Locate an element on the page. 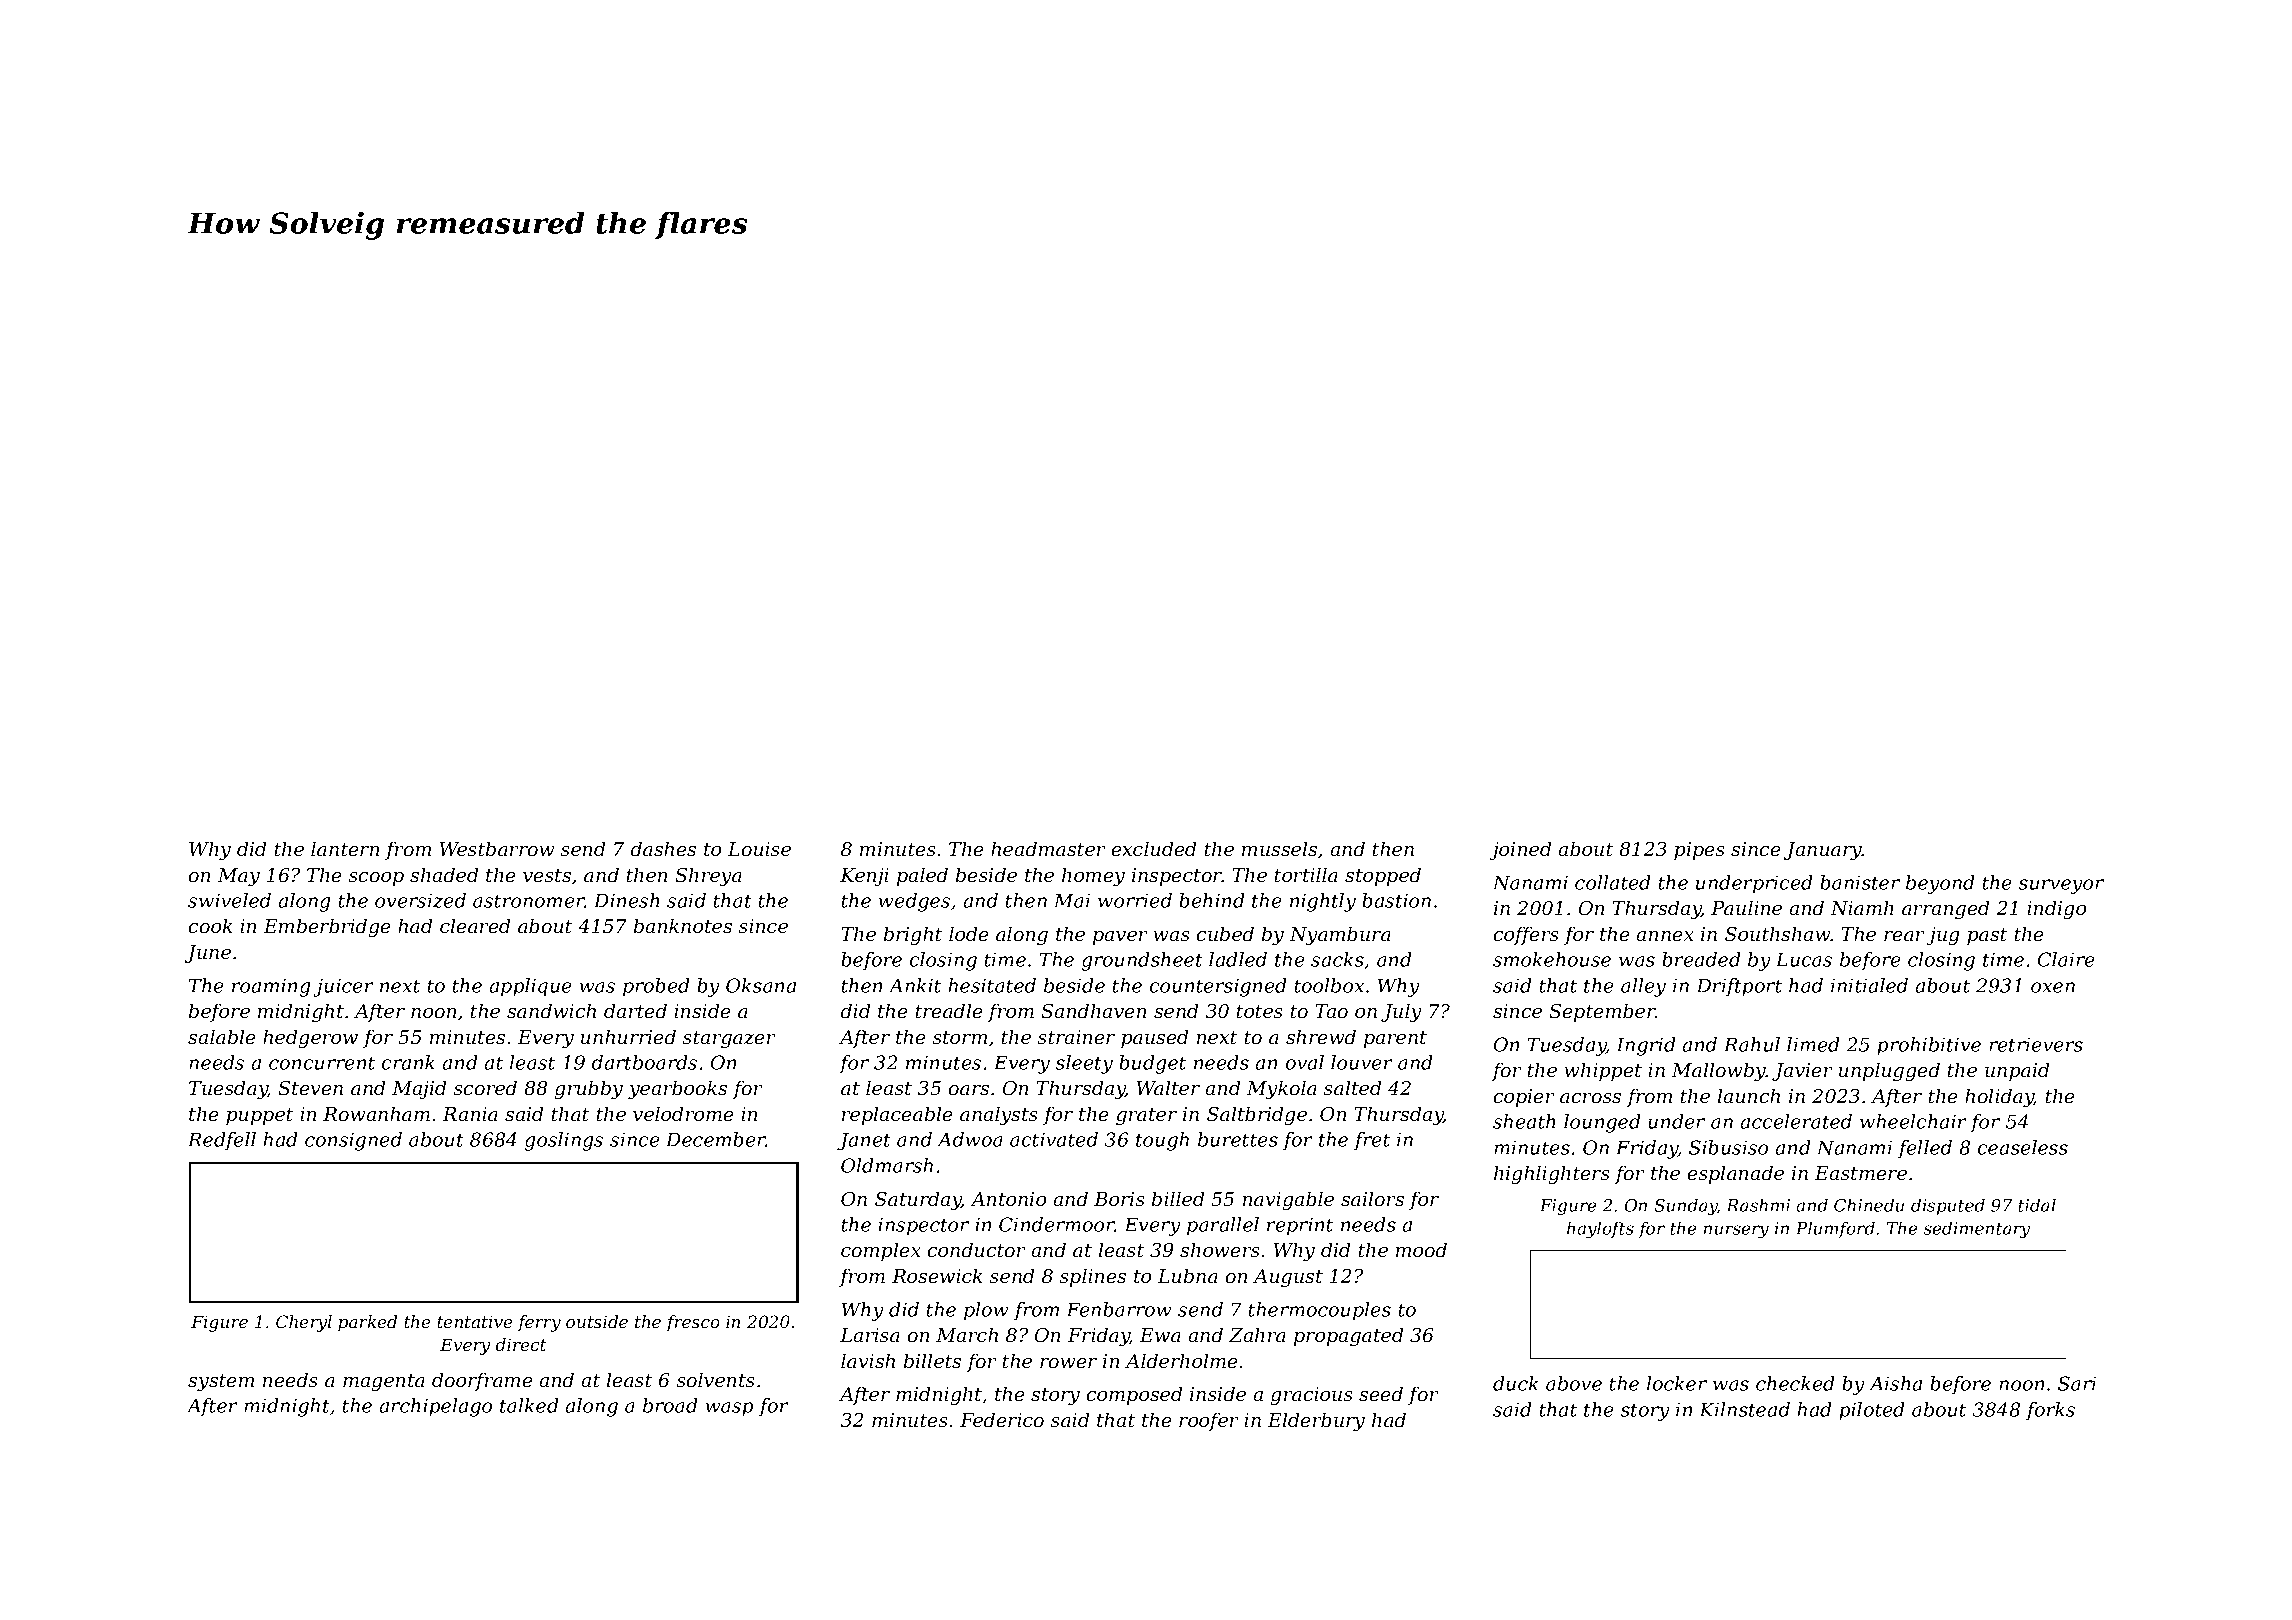 This image has width=2292, height=1620. roofer is located at coordinates (1209, 1421).
